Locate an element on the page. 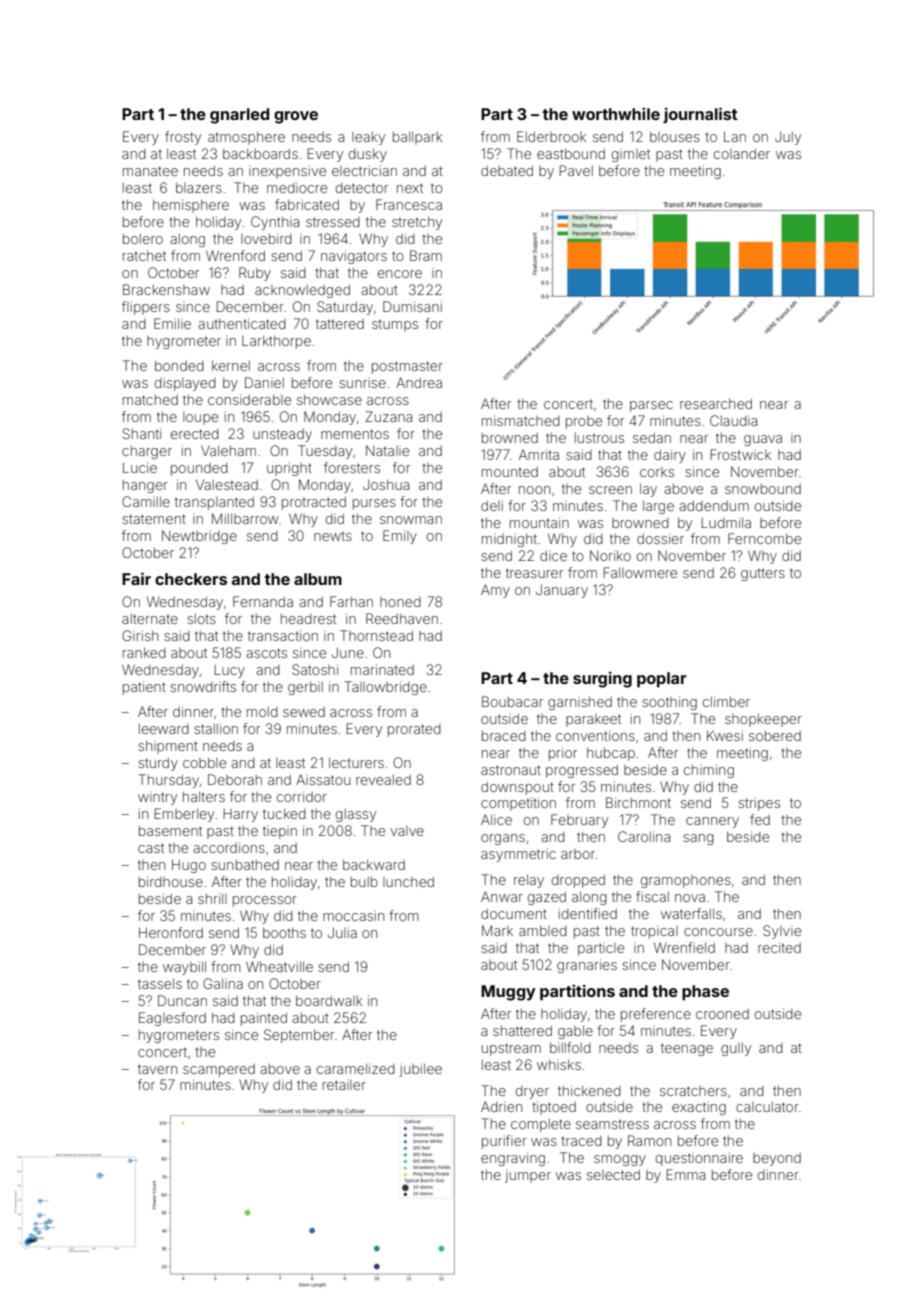  asymmetric is located at coordinates (518, 855).
